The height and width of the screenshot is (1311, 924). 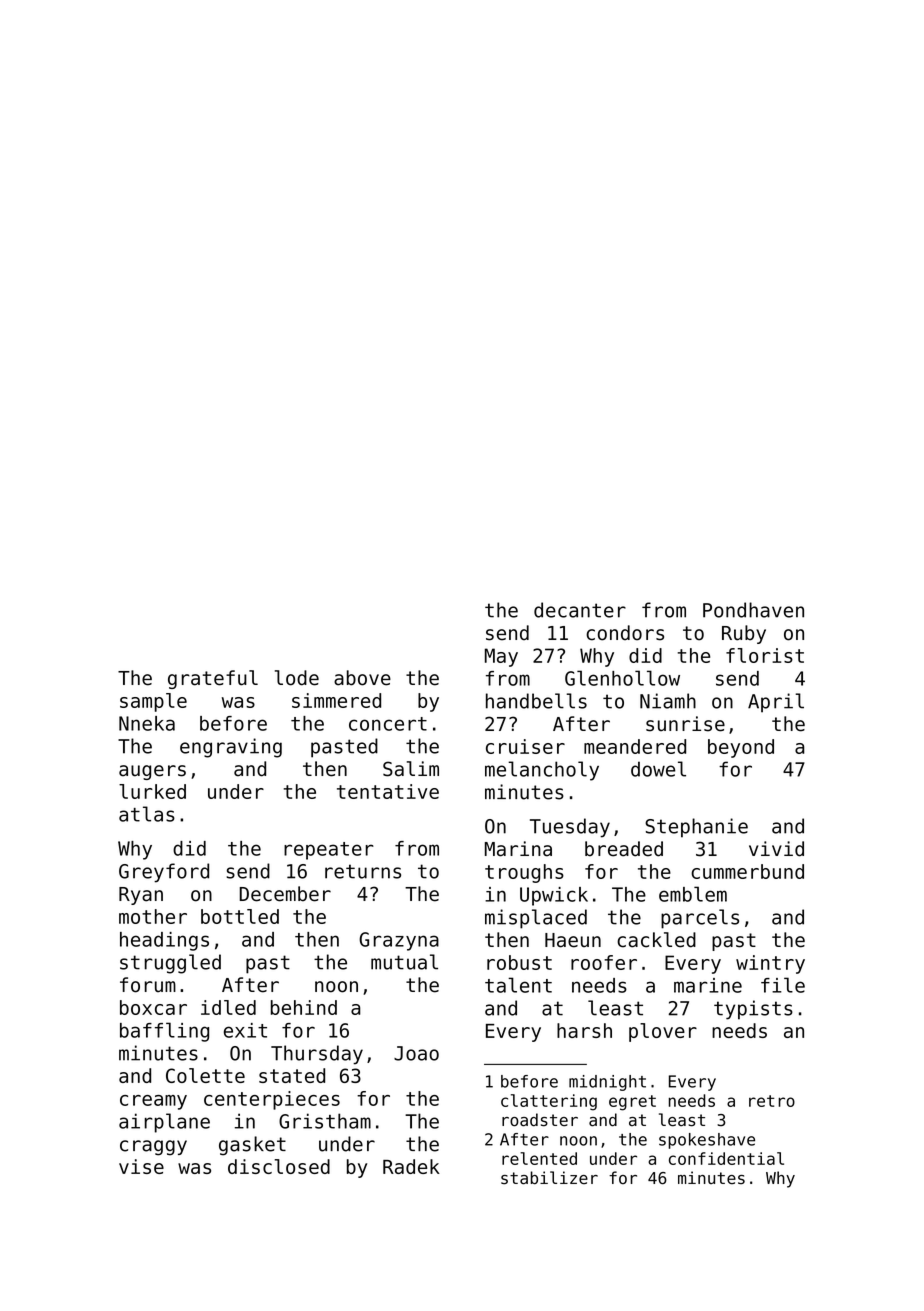 What do you see at coordinates (279, 1166) in the screenshot?
I see `disclosed` at bounding box center [279, 1166].
